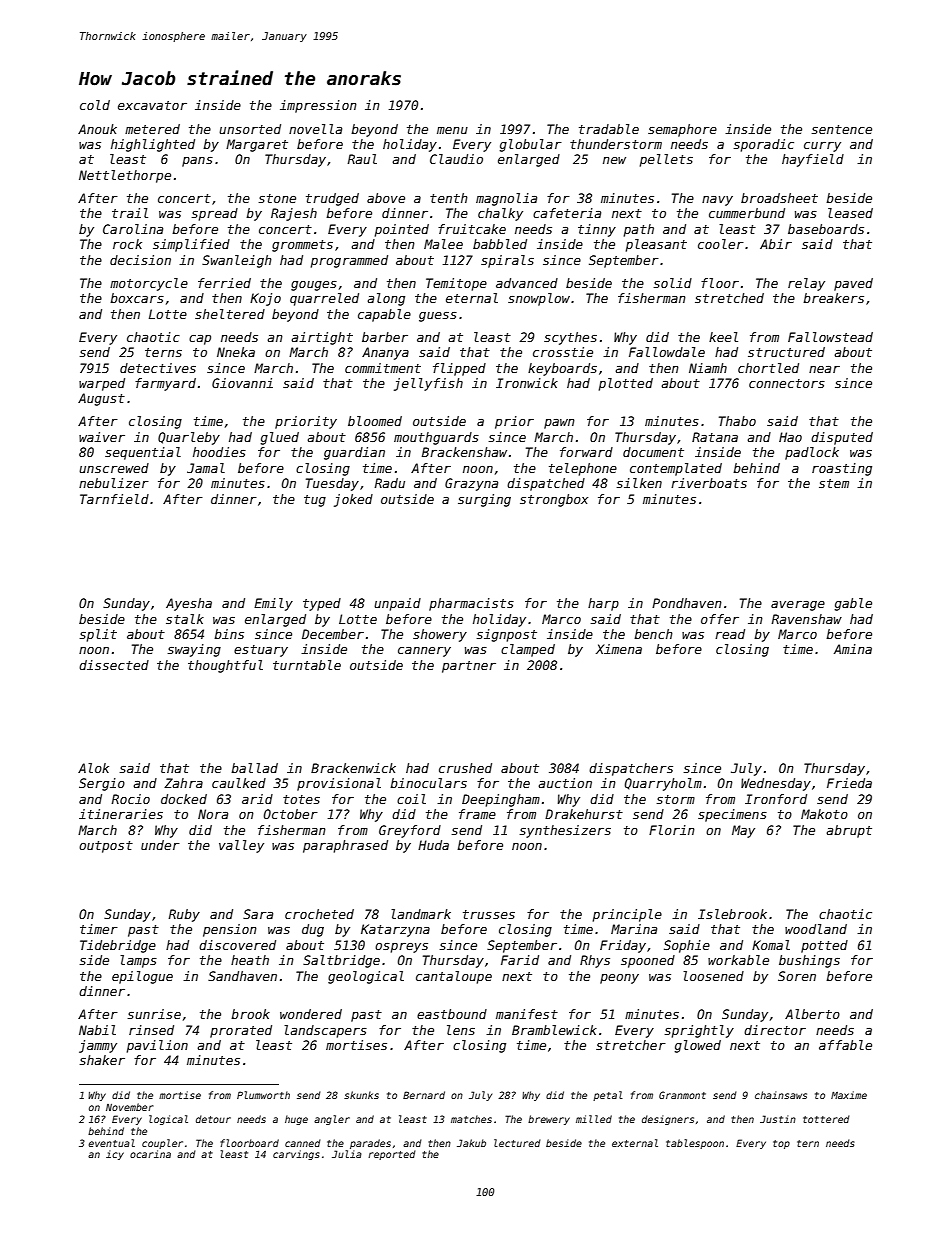  I want to click on affable, so click(845, 1045).
